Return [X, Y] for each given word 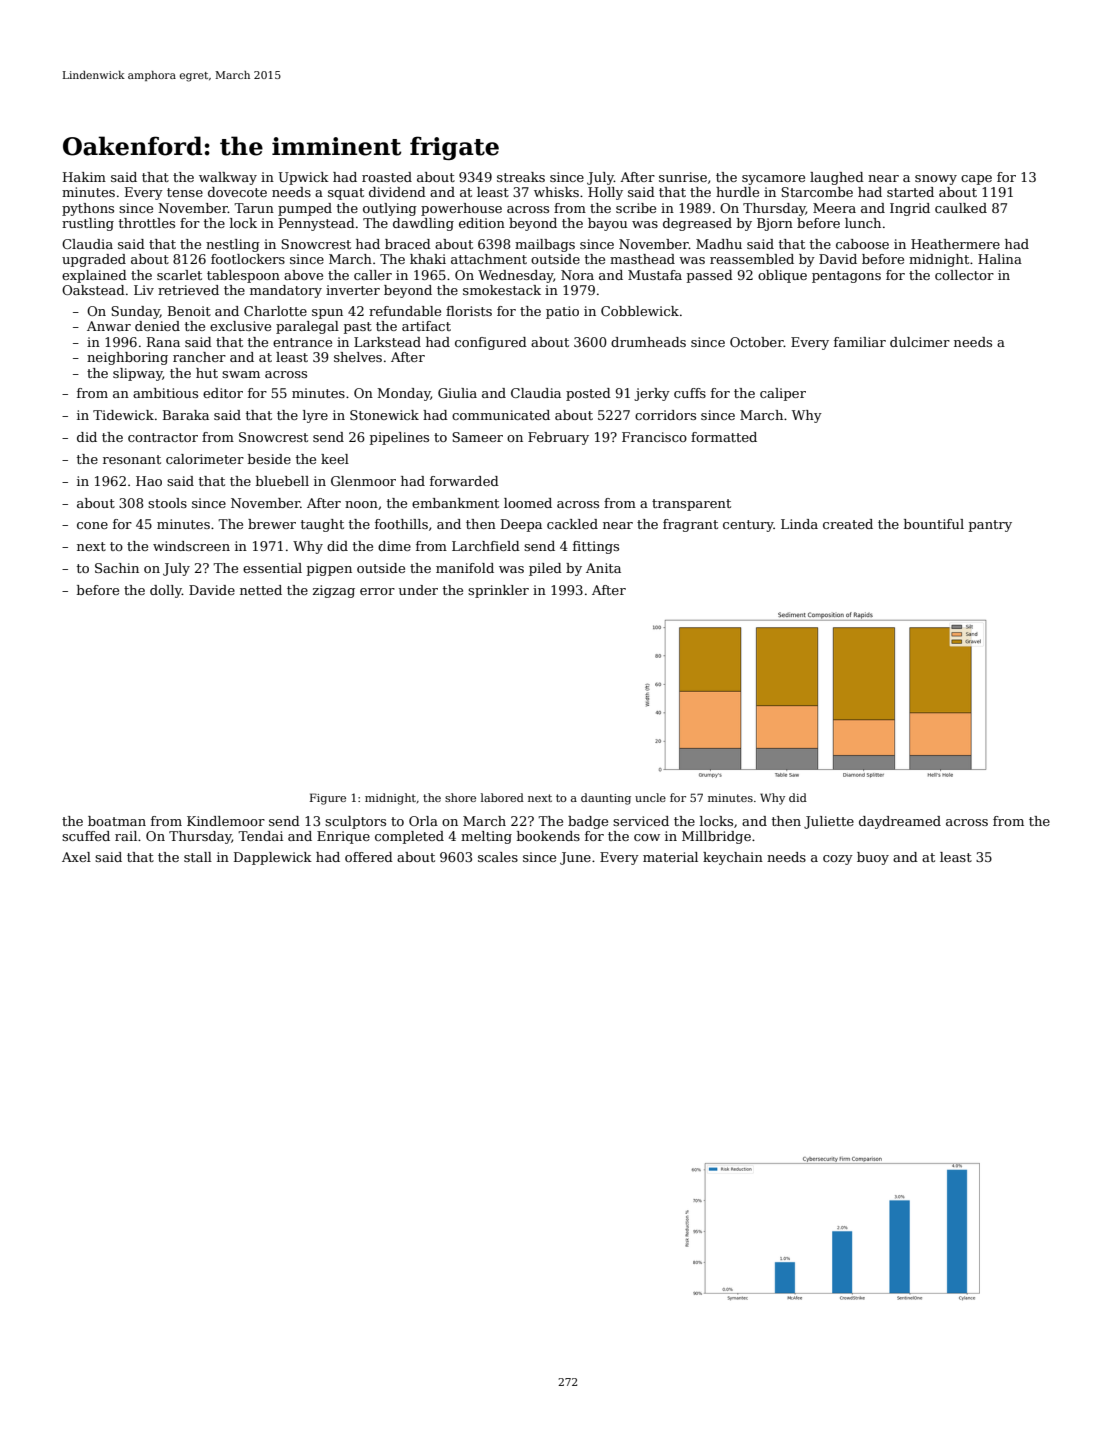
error [377, 591]
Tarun [254, 208]
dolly [166, 591]
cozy [838, 860]
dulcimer [920, 342]
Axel [76, 857]
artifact [426, 326]
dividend [397, 192]
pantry [990, 526]
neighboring [127, 358]
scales [498, 857]
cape [976, 180]
